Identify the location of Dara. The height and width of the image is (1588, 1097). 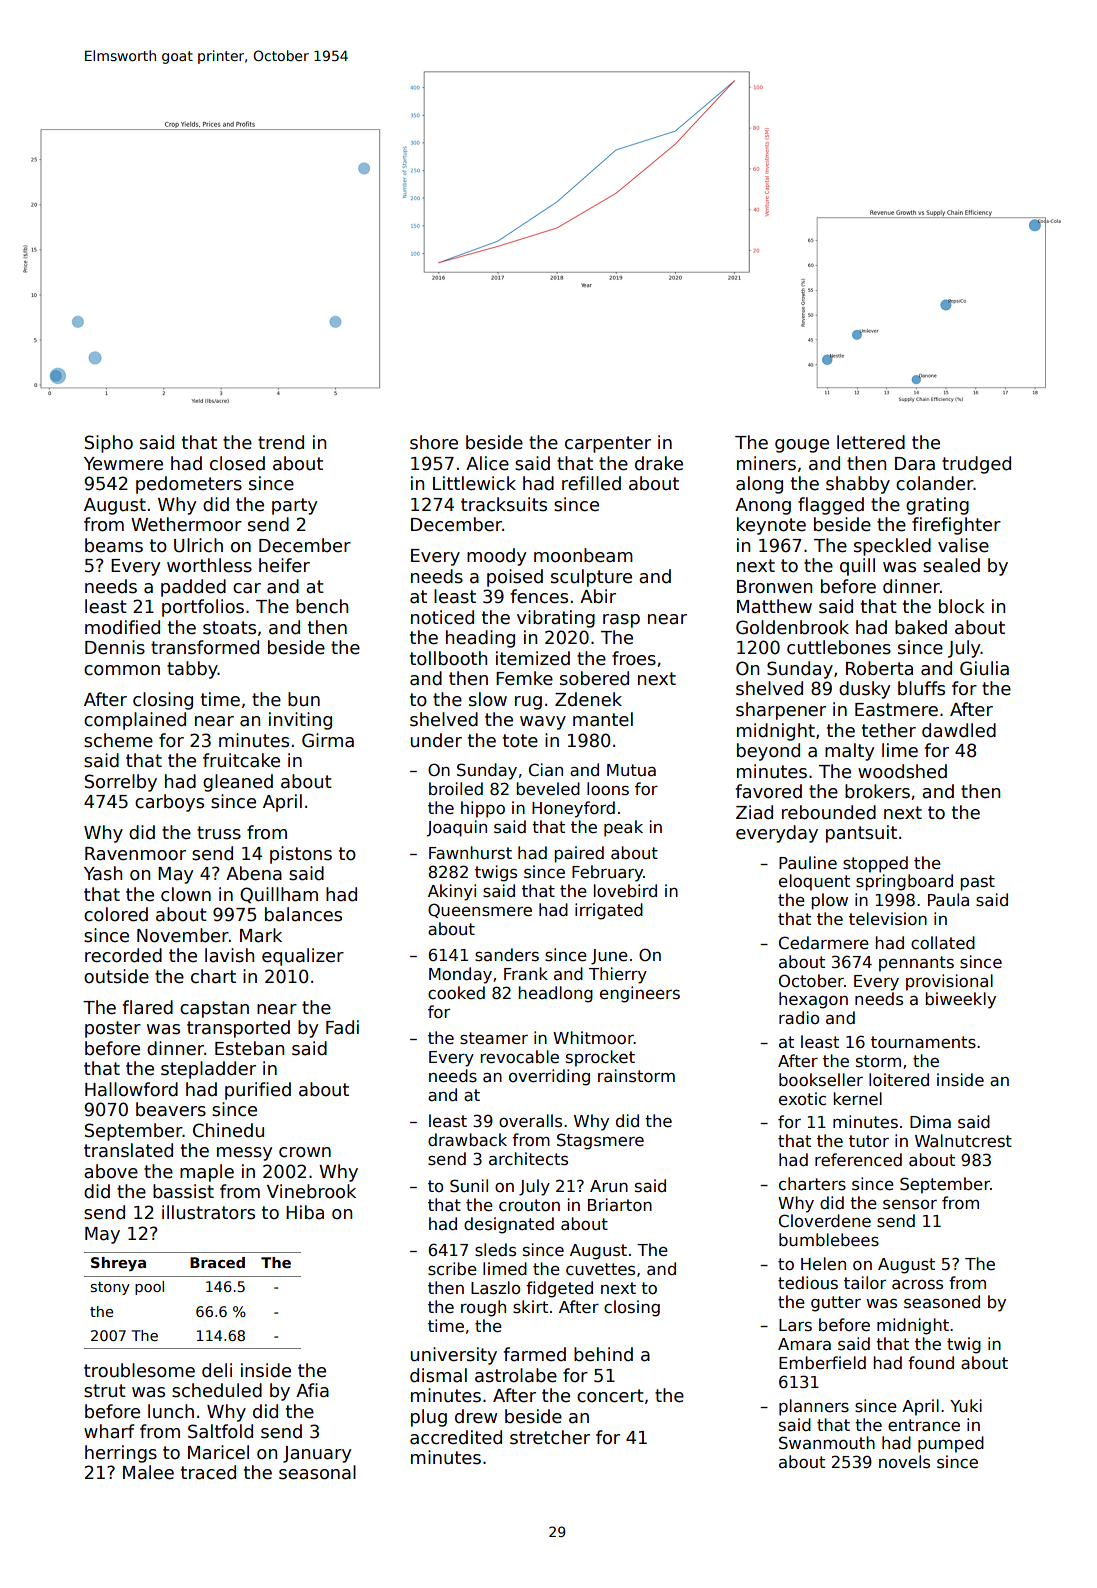
(915, 464).
